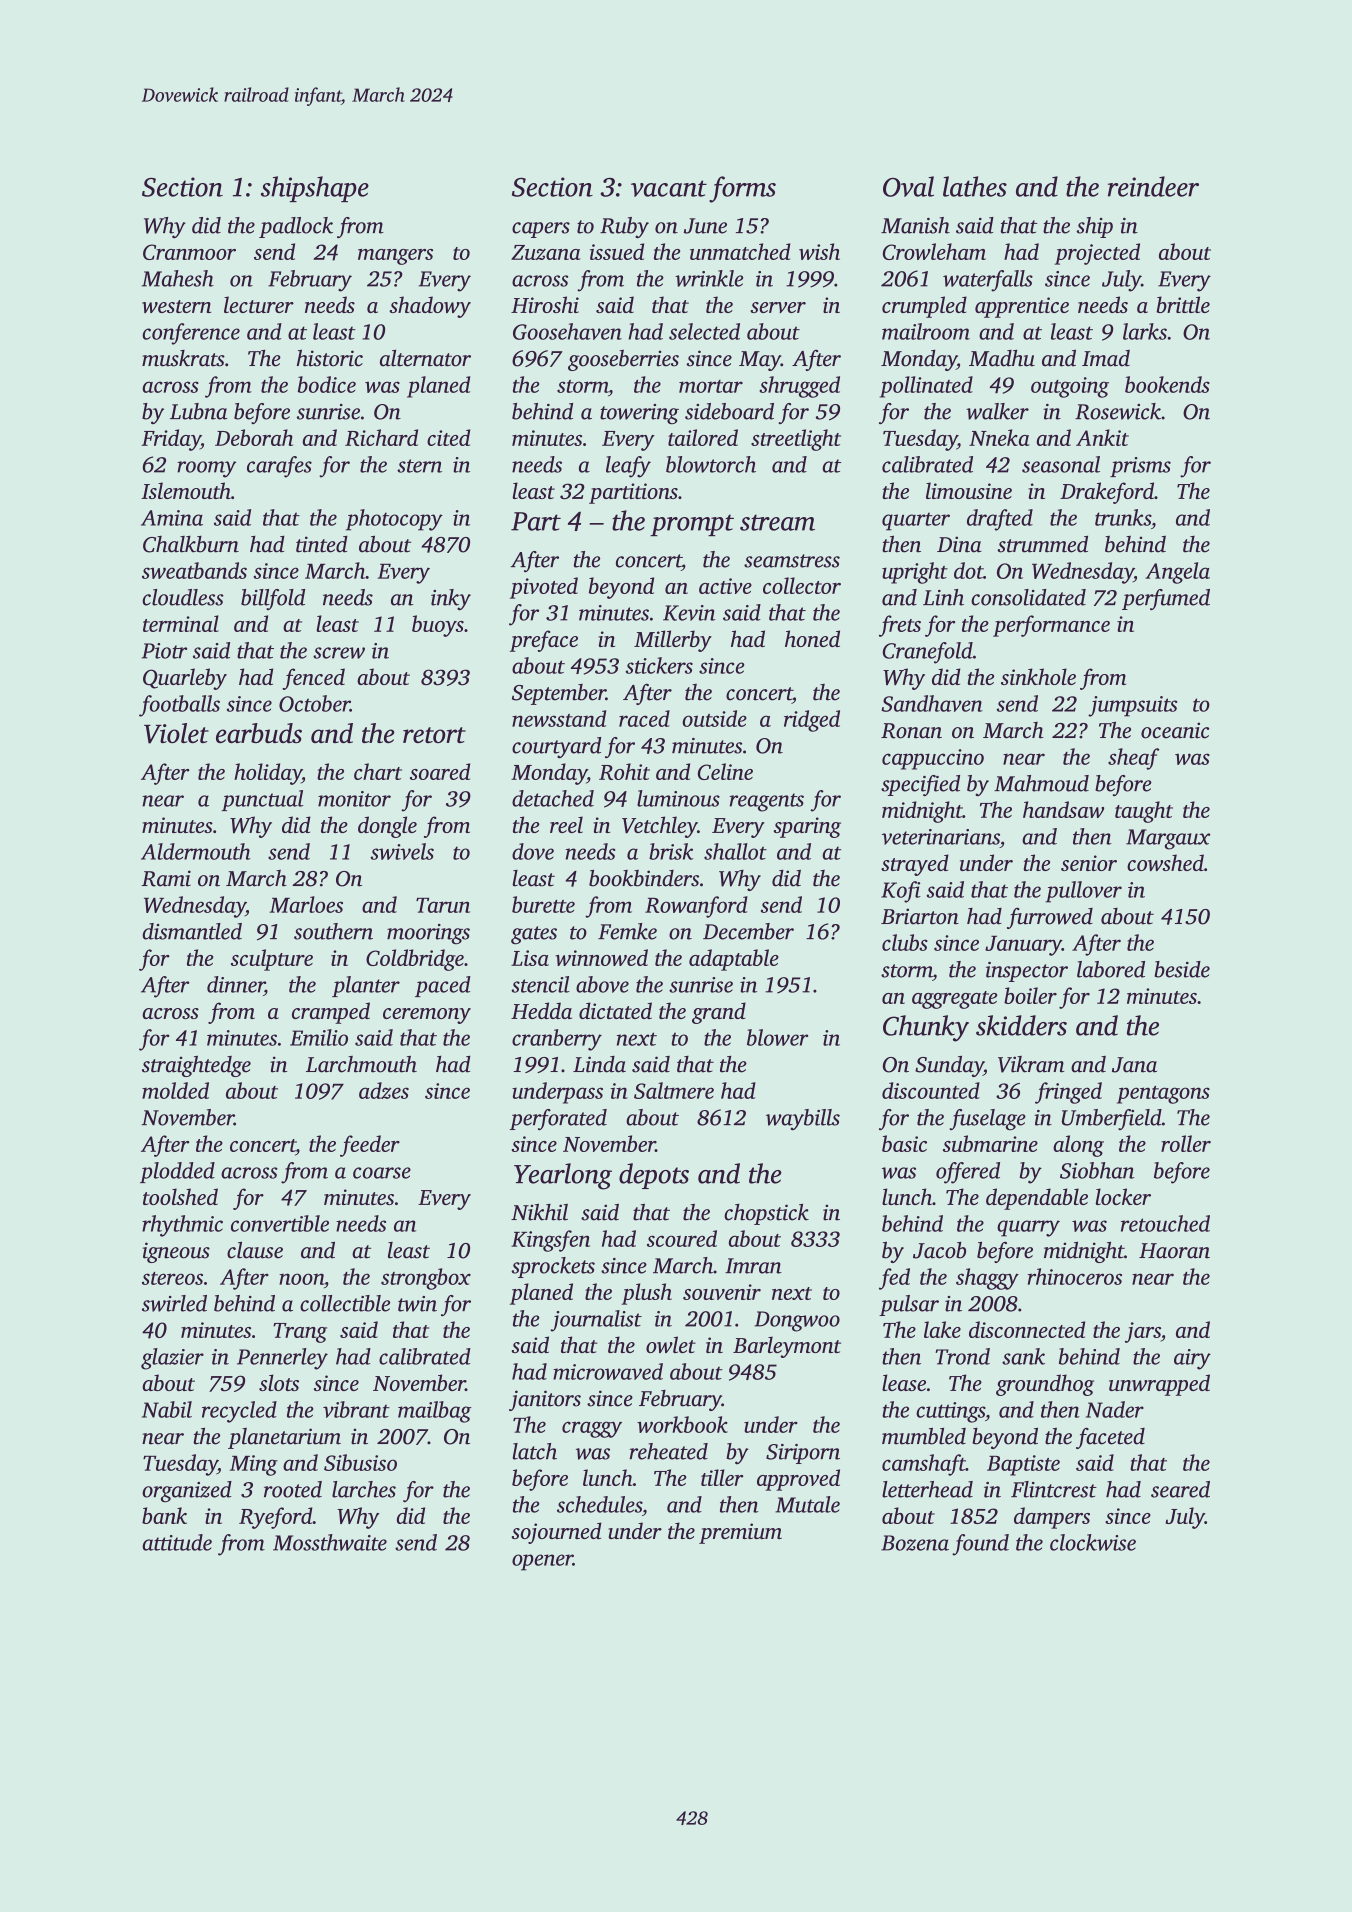 This screenshot has width=1352, height=1912. What do you see at coordinates (599, 1064) in the screenshot?
I see `Linda` at bounding box center [599, 1064].
